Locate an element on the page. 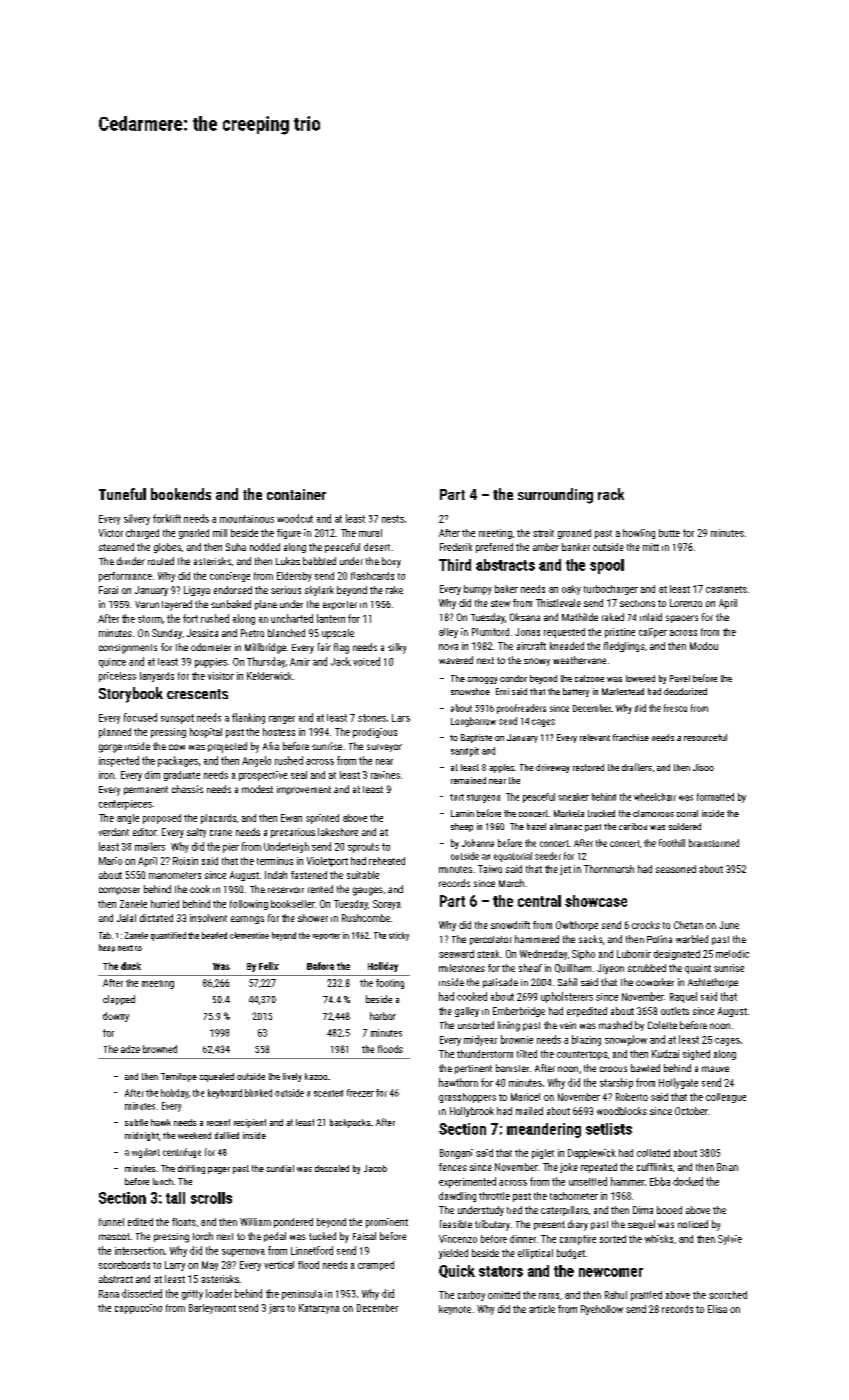 This image has height=1400, width=849. funnel is located at coordinates (111, 1222).
